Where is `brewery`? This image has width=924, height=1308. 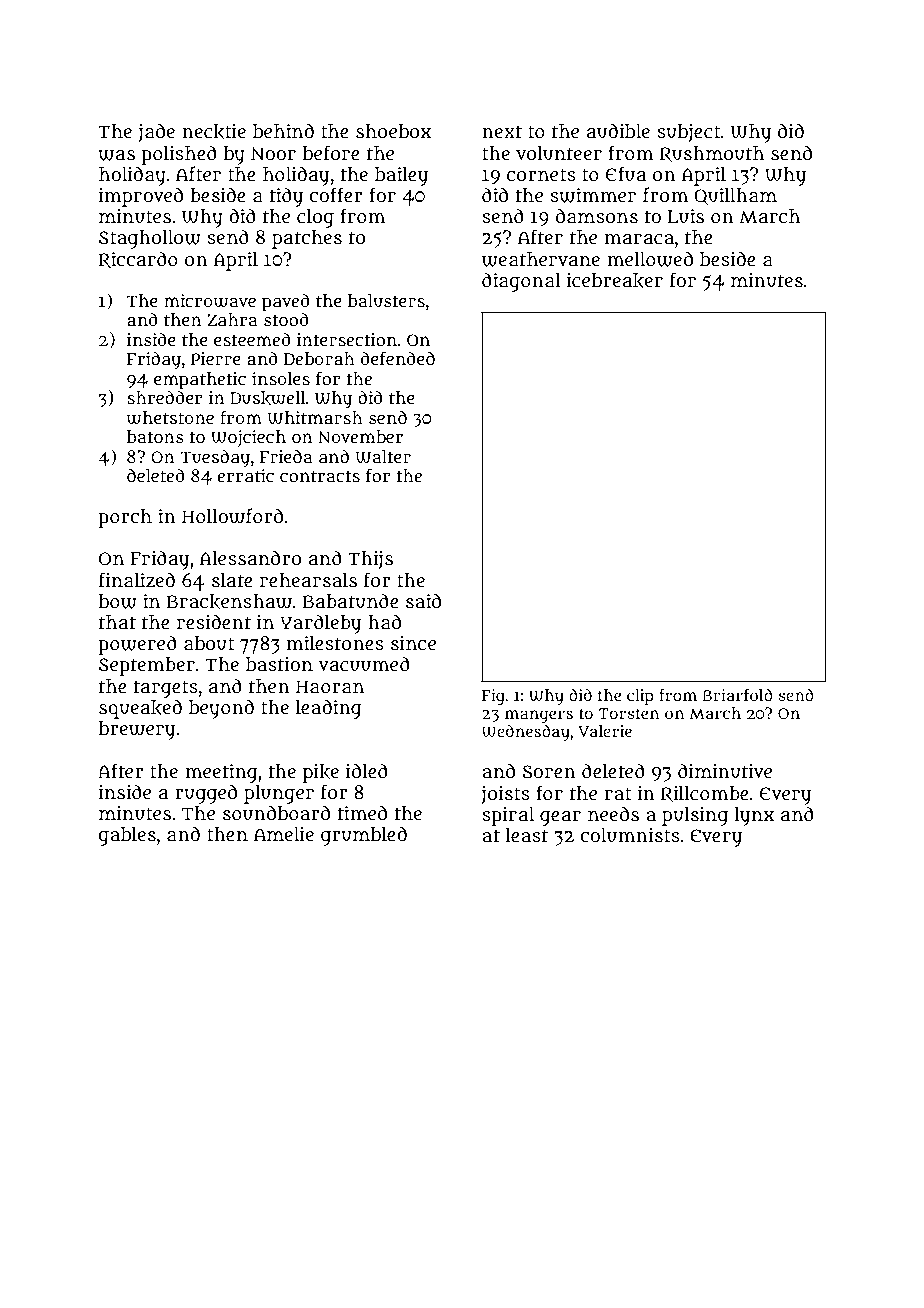
brewery is located at coordinates (137, 730).
